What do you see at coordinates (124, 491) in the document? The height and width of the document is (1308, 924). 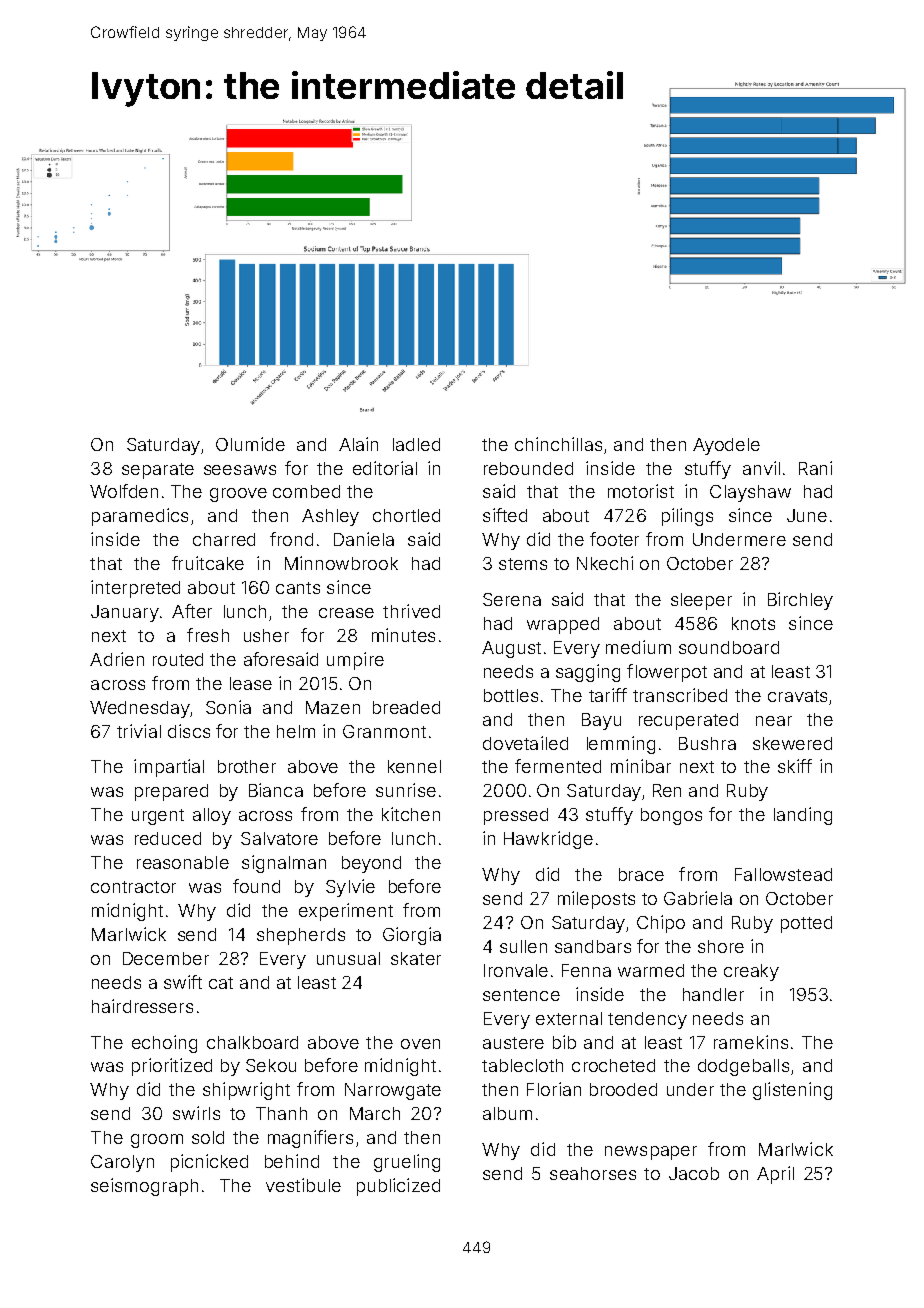 I see `Wolfden` at bounding box center [124, 491].
